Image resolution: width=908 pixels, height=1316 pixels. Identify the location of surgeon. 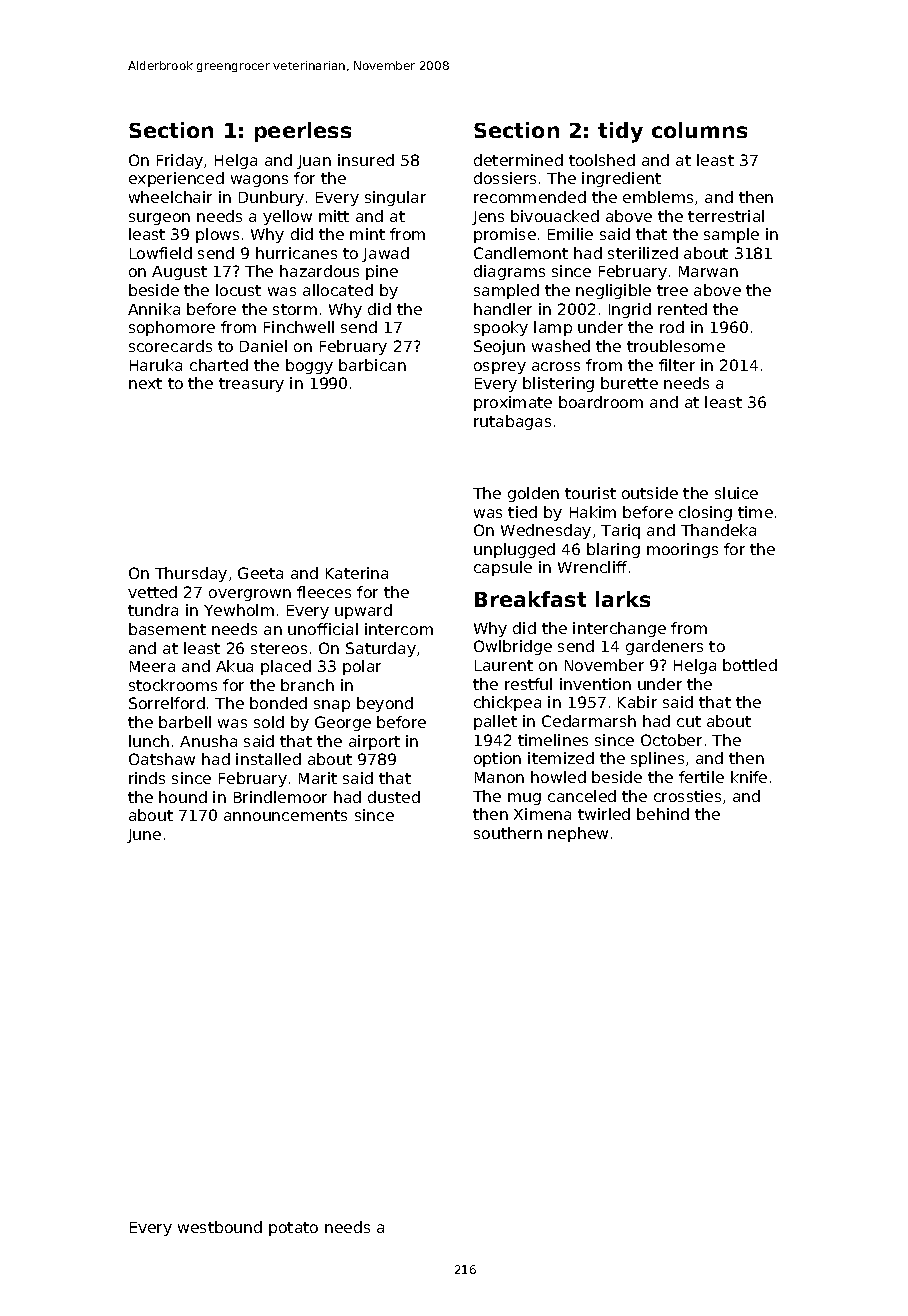
(159, 219).
